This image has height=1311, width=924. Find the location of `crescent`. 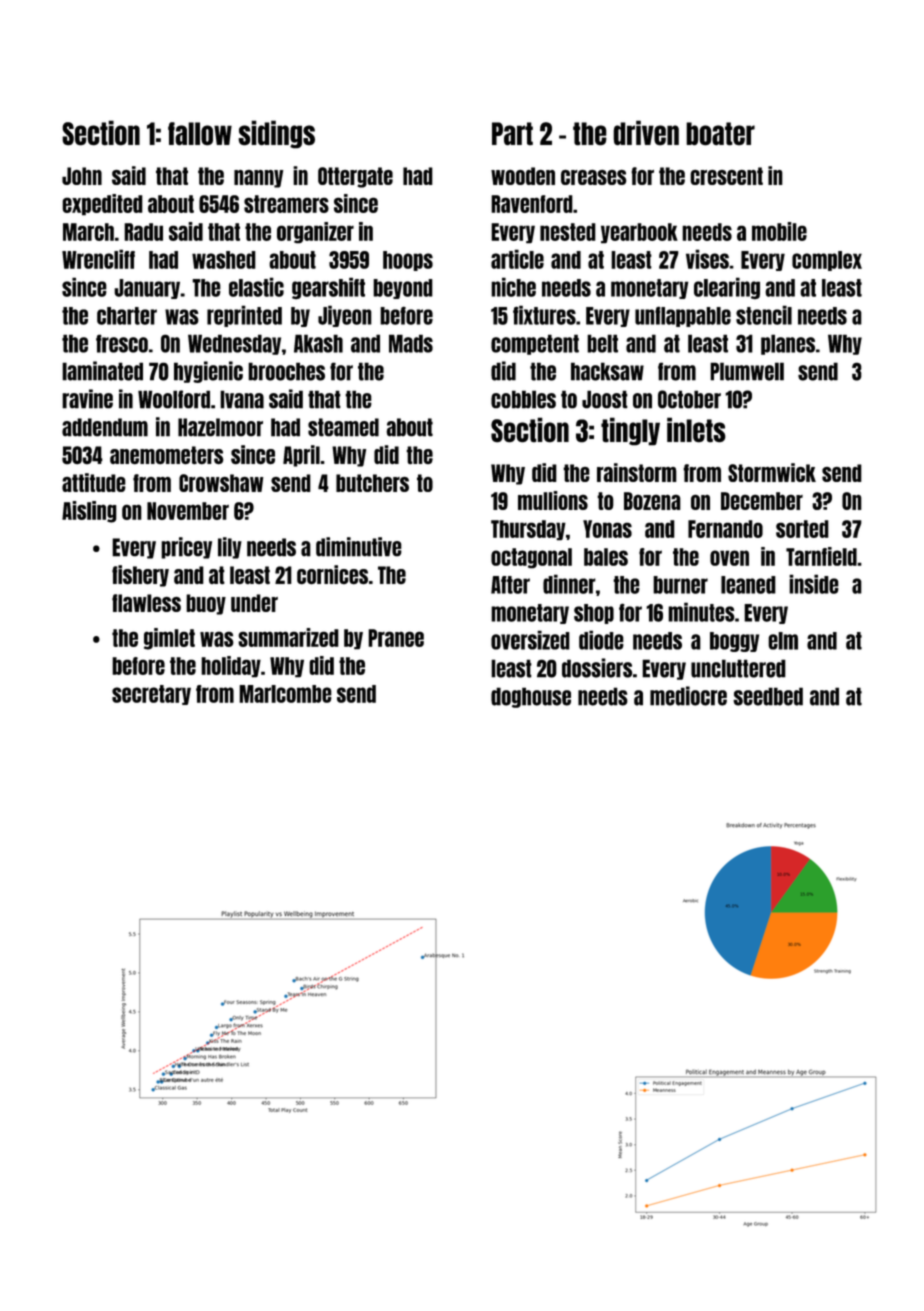

crescent is located at coordinates (726, 176).
